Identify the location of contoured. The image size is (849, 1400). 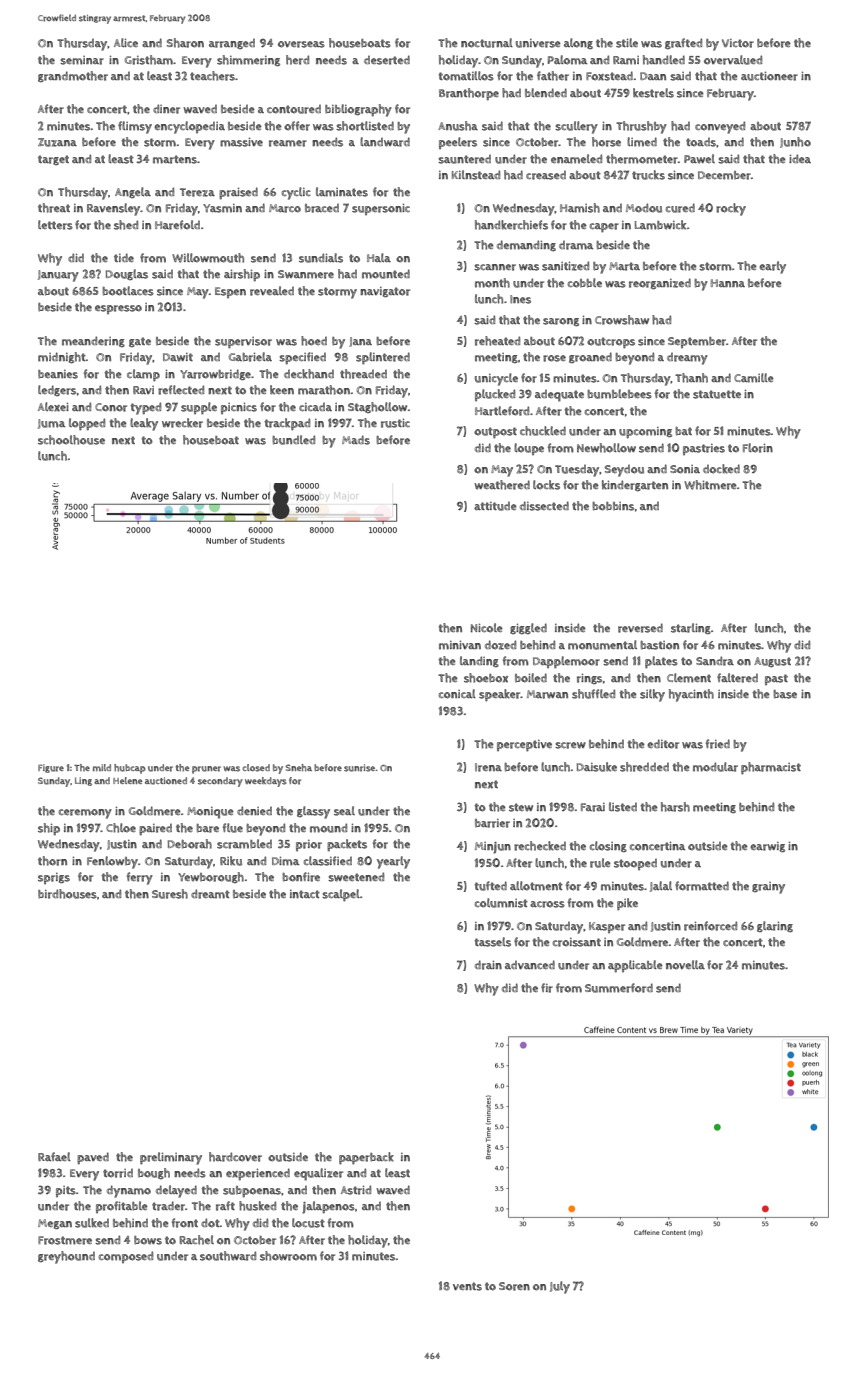
(294, 109).
